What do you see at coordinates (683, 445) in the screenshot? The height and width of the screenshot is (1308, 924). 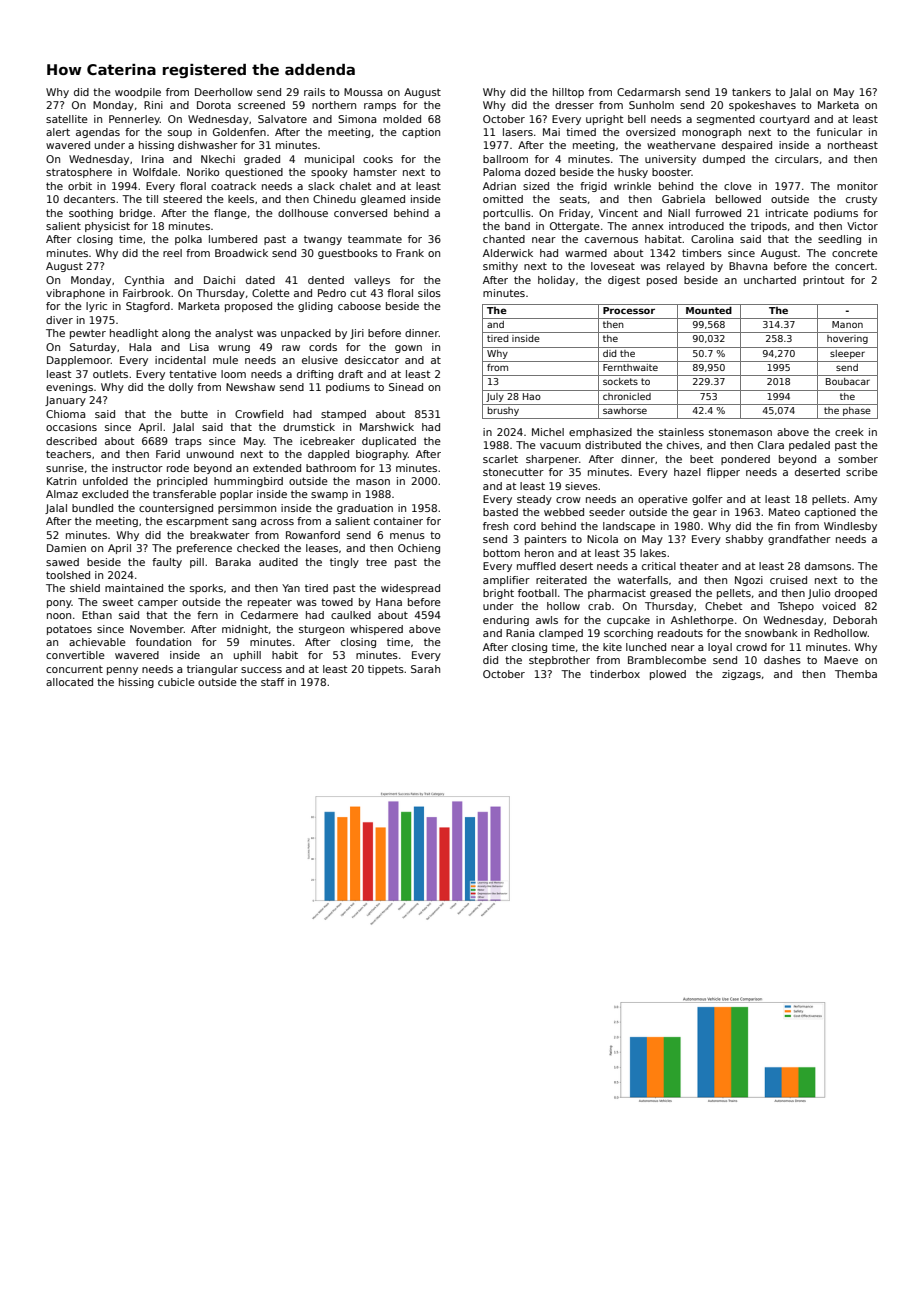 I see `chives` at bounding box center [683, 445].
